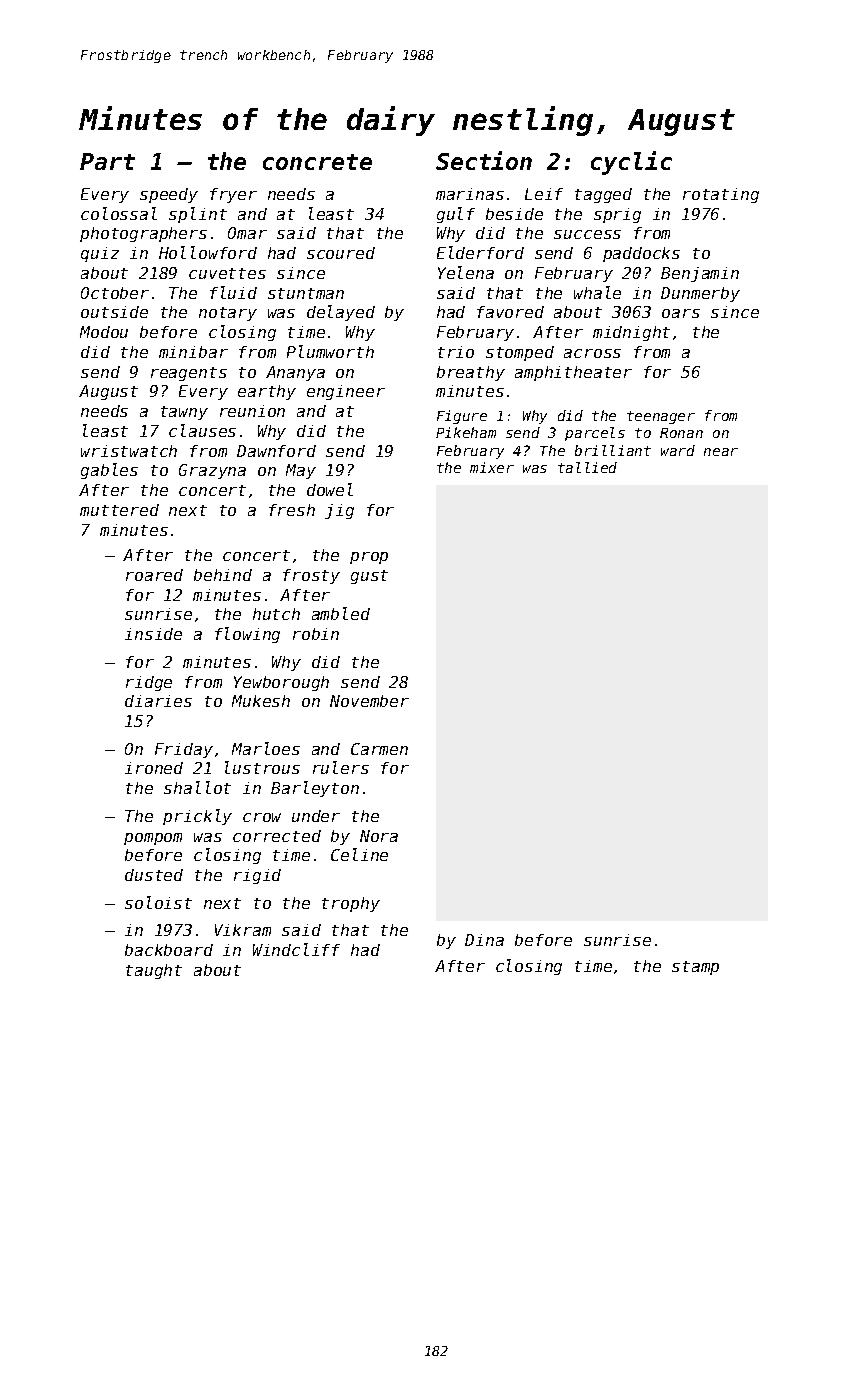  What do you see at coordinates (292, 510) in the screenshot?
I see `fresh` at bounding box center [292, 510].
